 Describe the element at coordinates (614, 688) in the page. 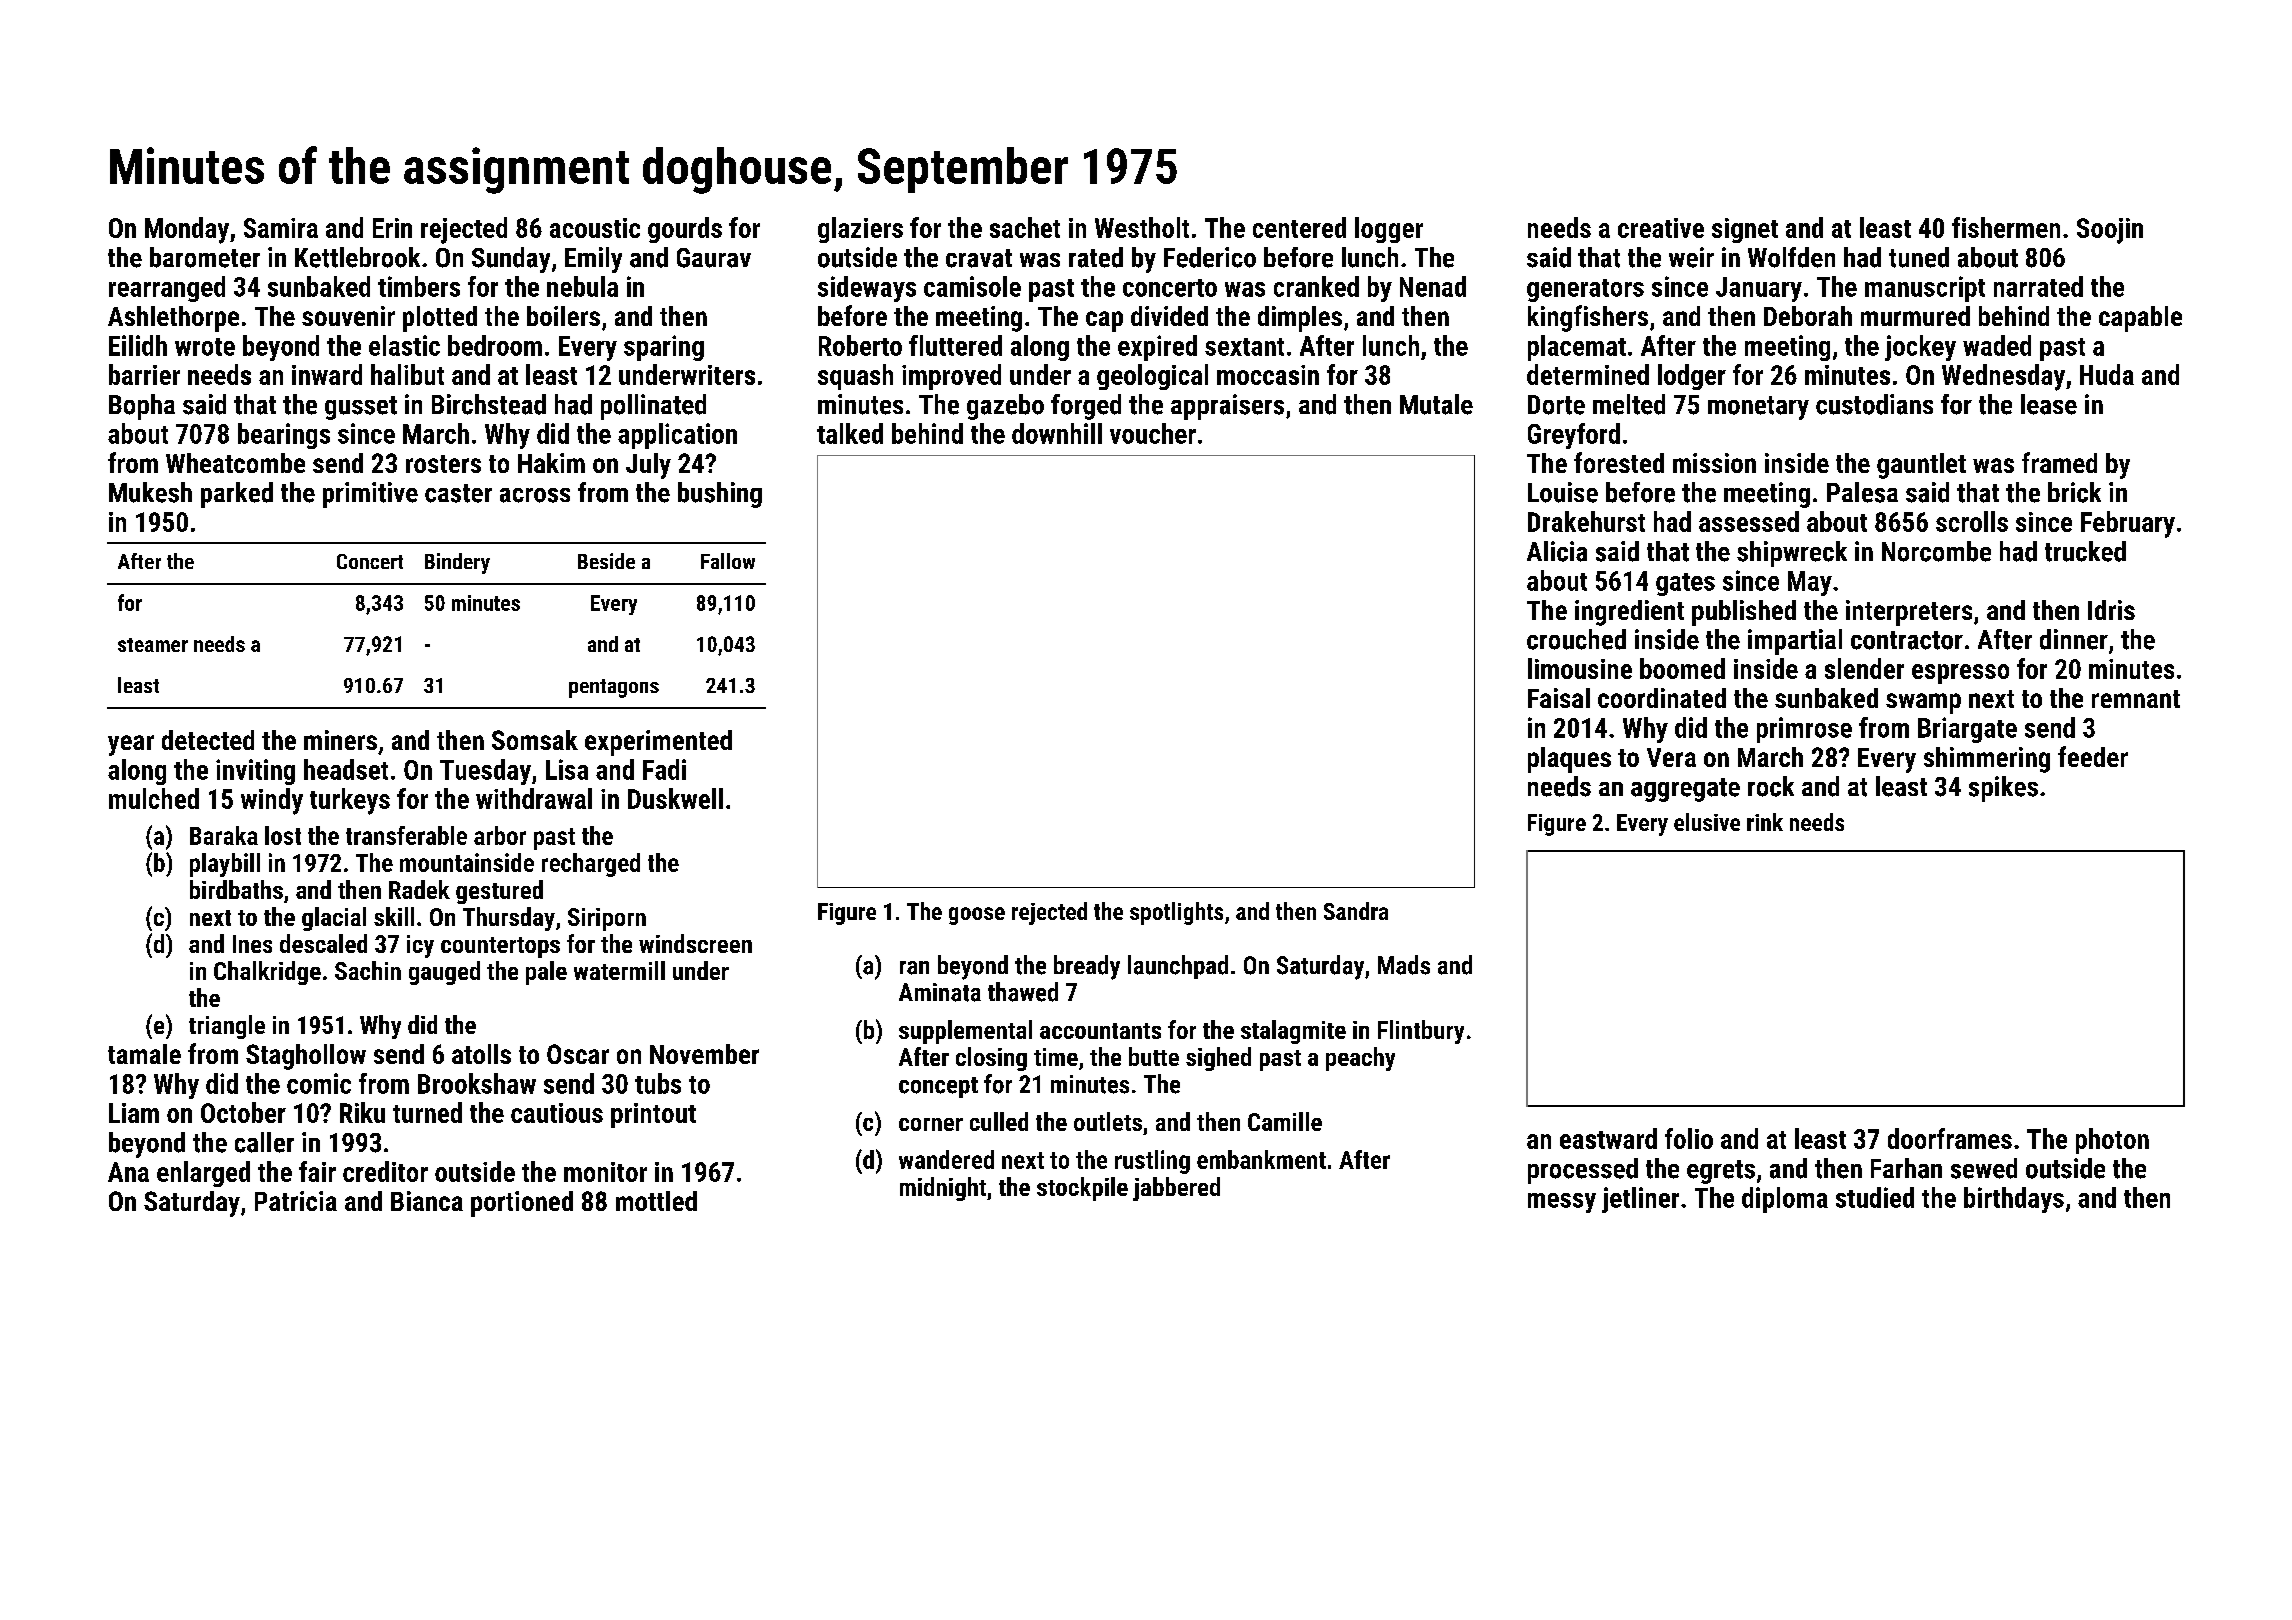

I see `pentagons` at that location.
